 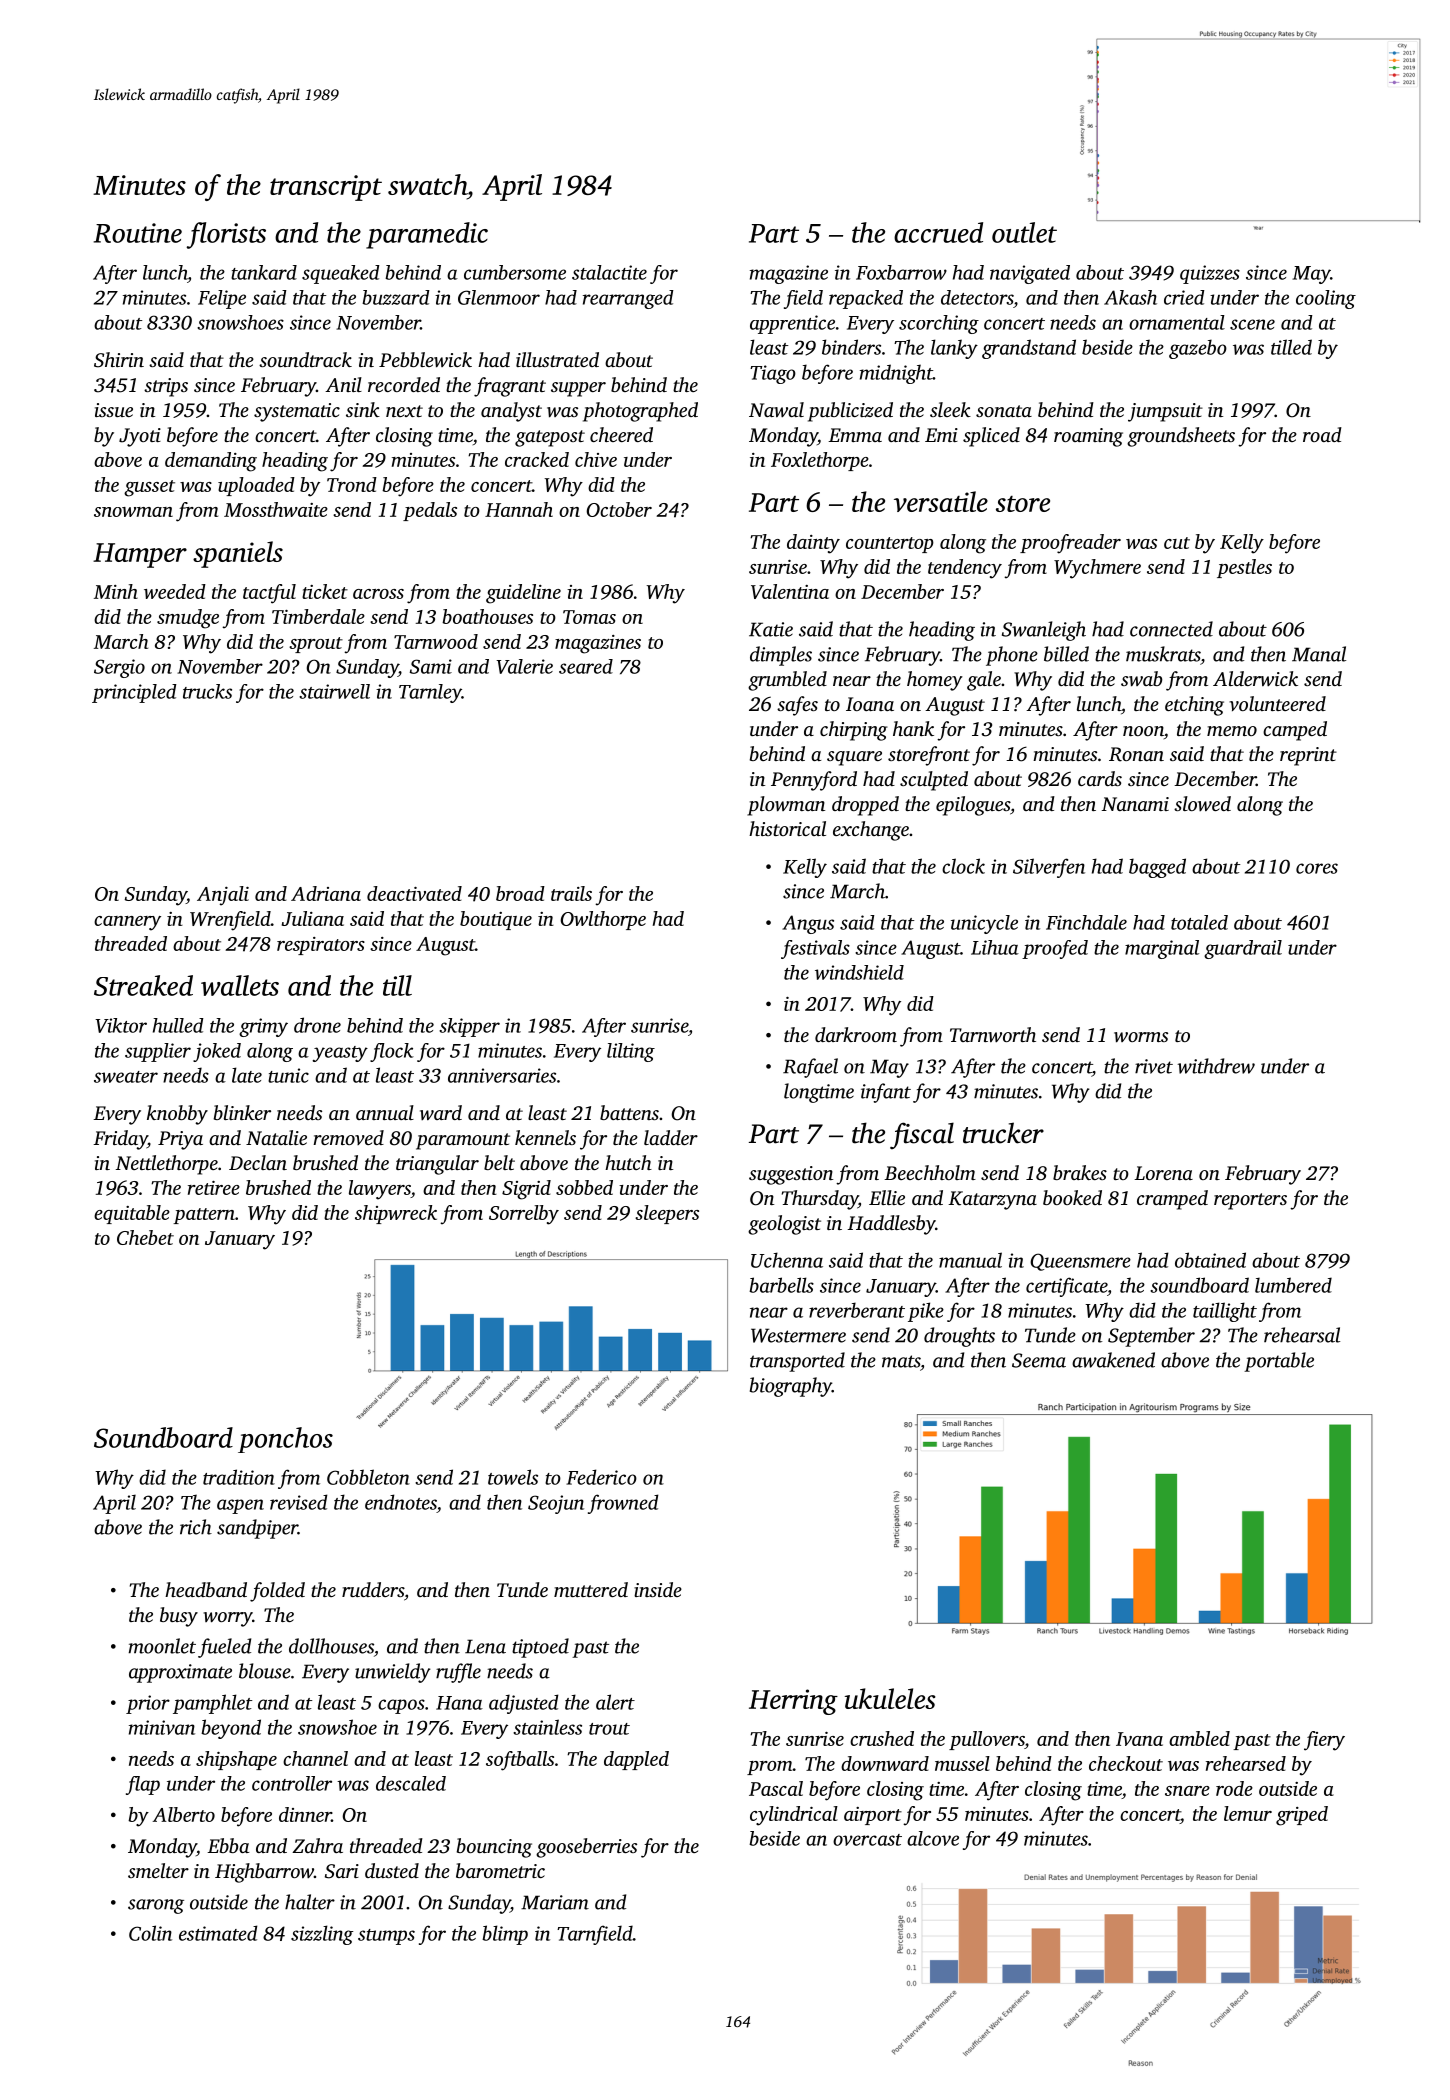 I want to click on Tarnley, so click(x=430, y=693).
